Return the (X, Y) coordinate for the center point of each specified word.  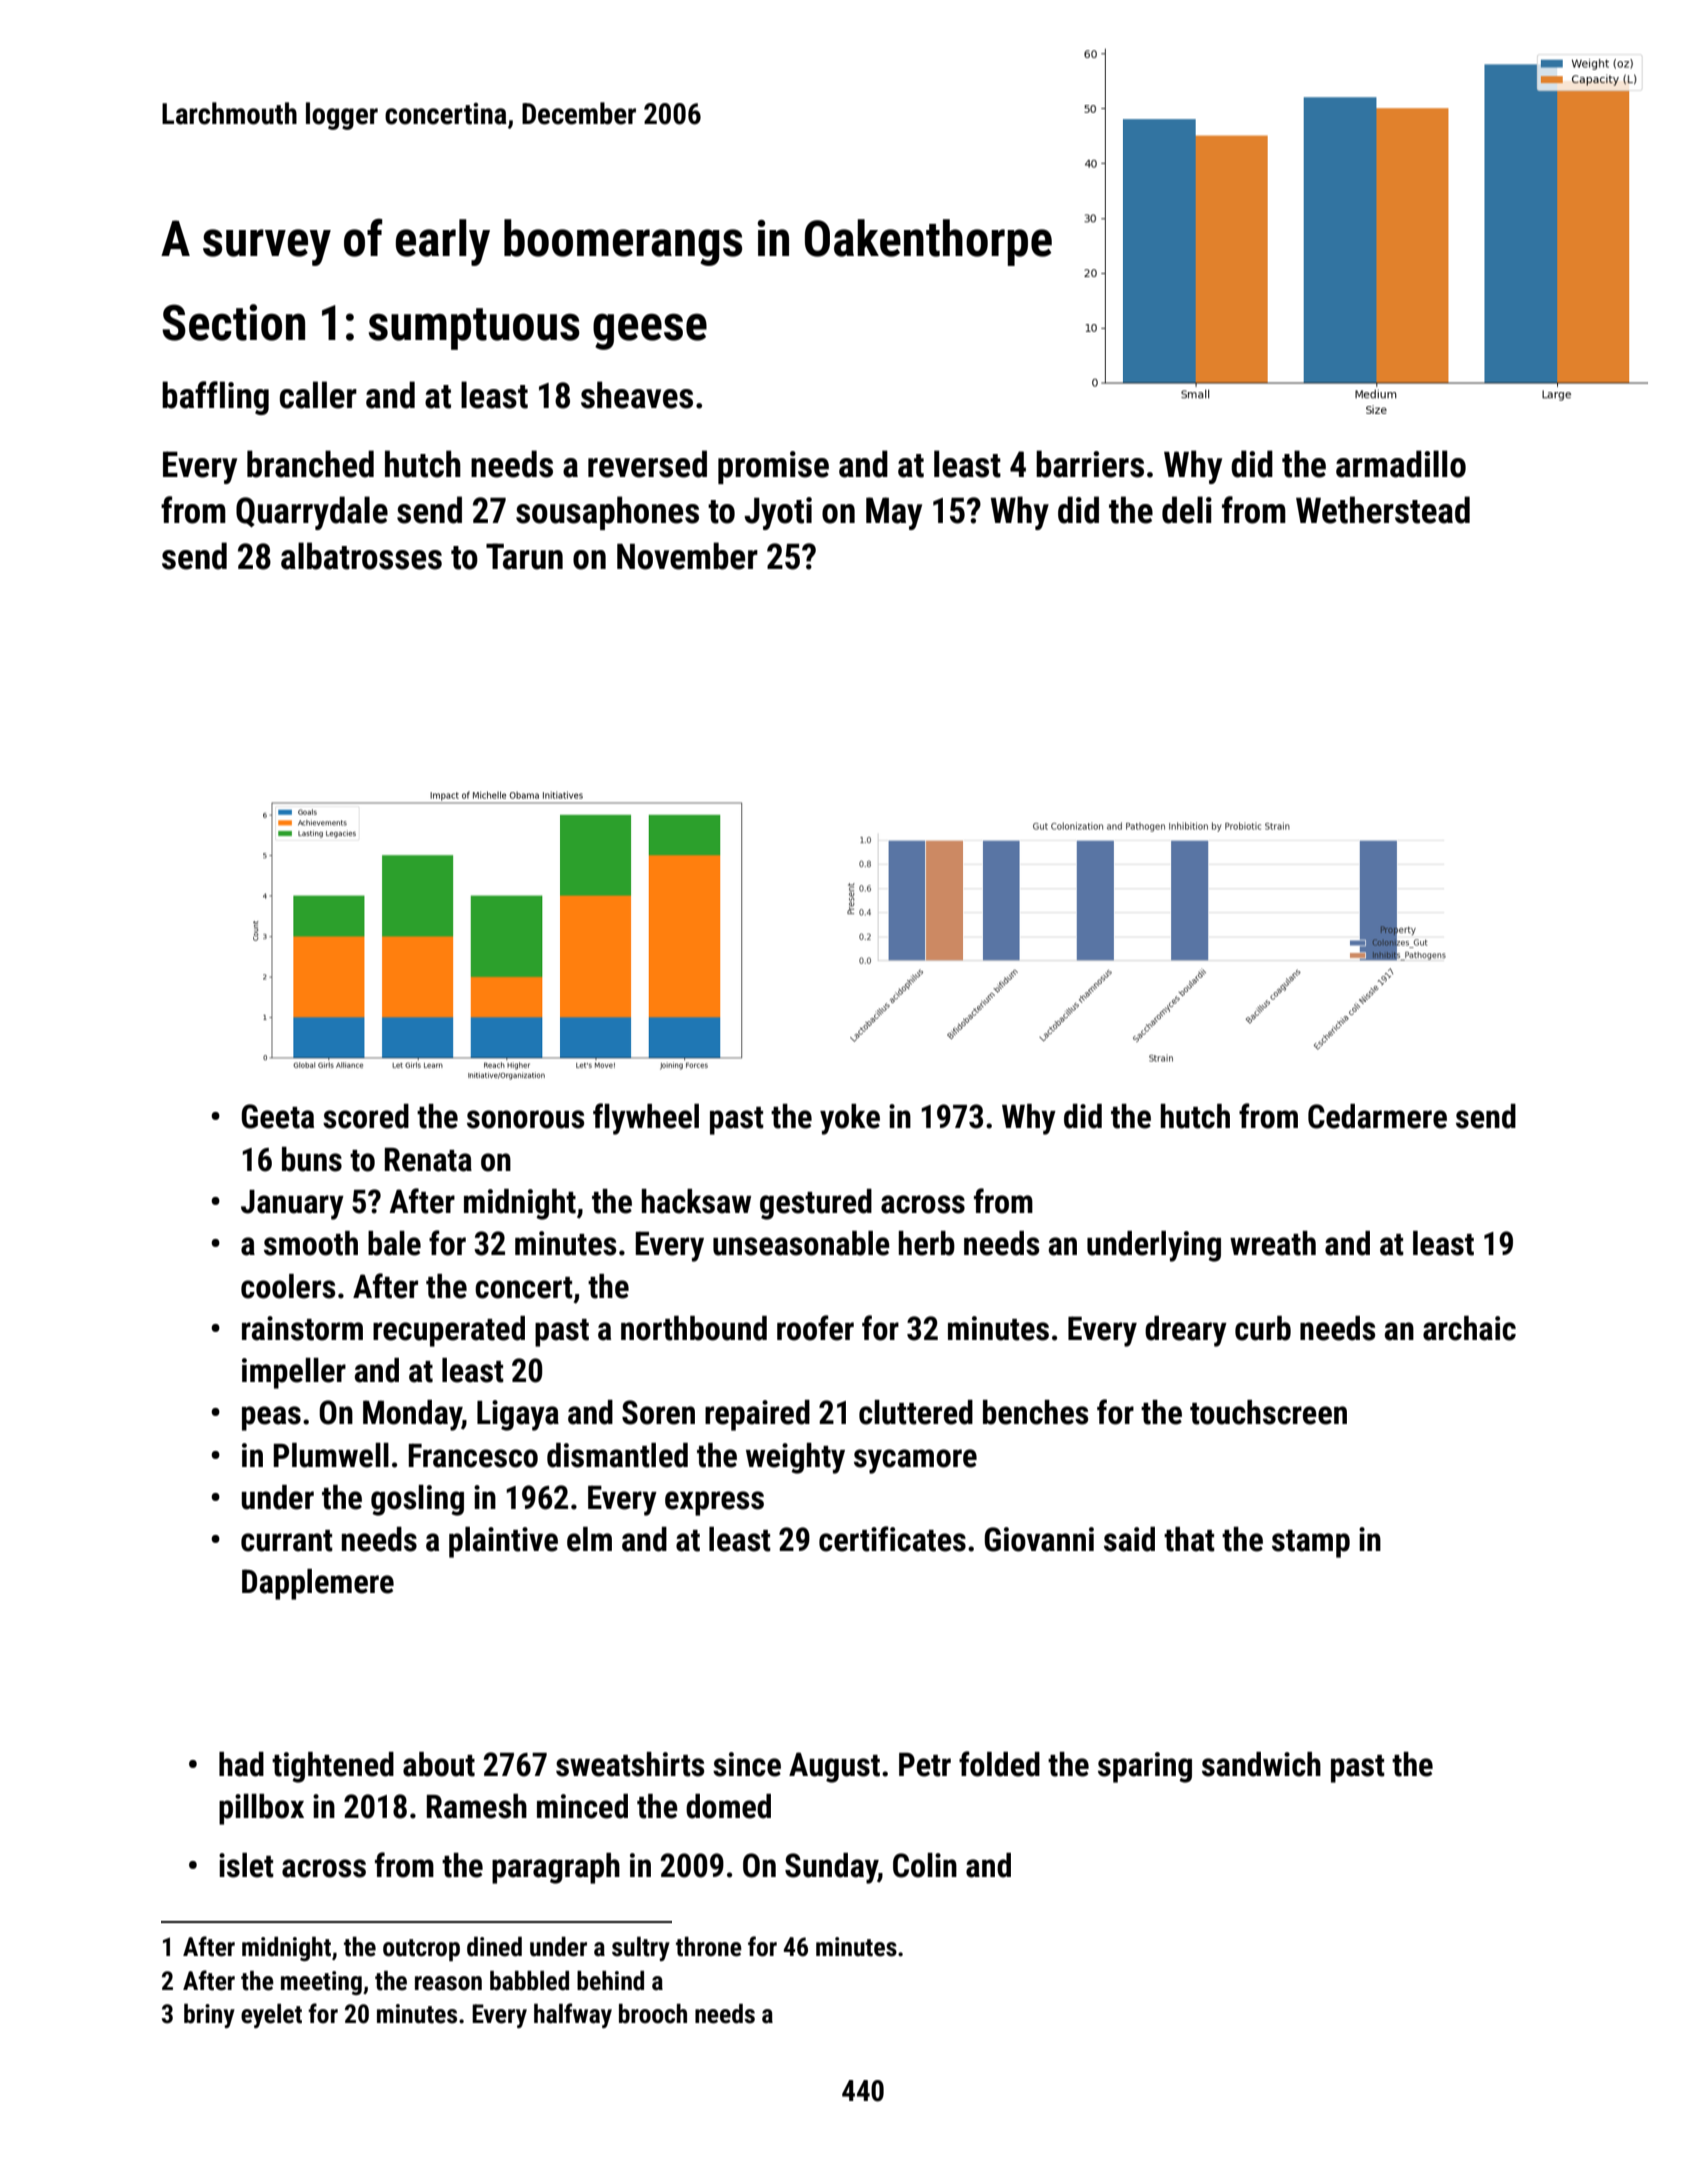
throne (709, 1947)
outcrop (421, 1950)
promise (773, 467)
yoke (850, 1119)
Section (233, 322)
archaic (1469, 1328)
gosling (417, 1500)
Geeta (277, 1116)
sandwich (1261, 1764)
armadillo (1401, 464)
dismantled (617, 1455)
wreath (1273, 1243)
